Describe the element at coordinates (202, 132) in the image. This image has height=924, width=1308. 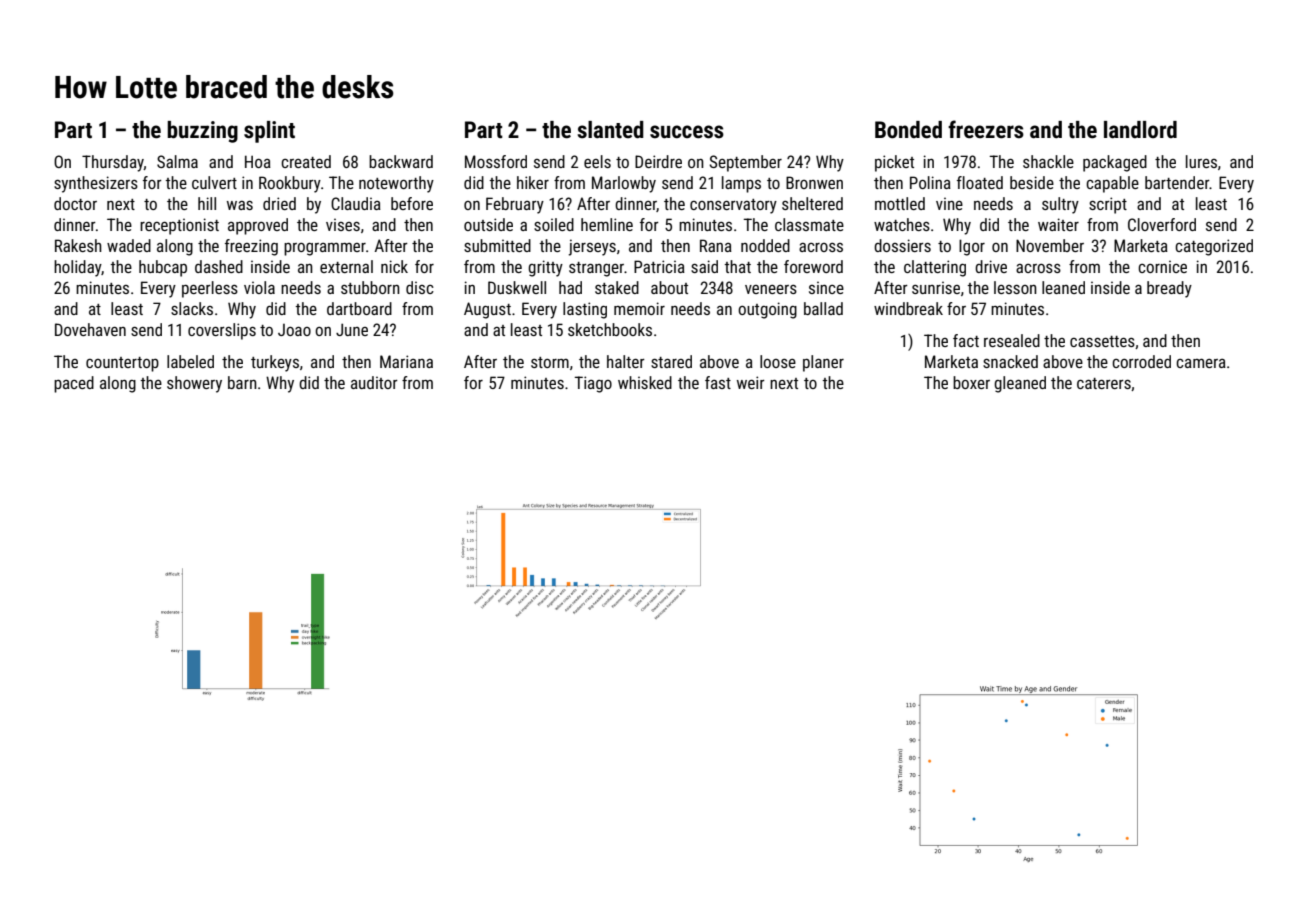
I see `buzzing` at that location.
